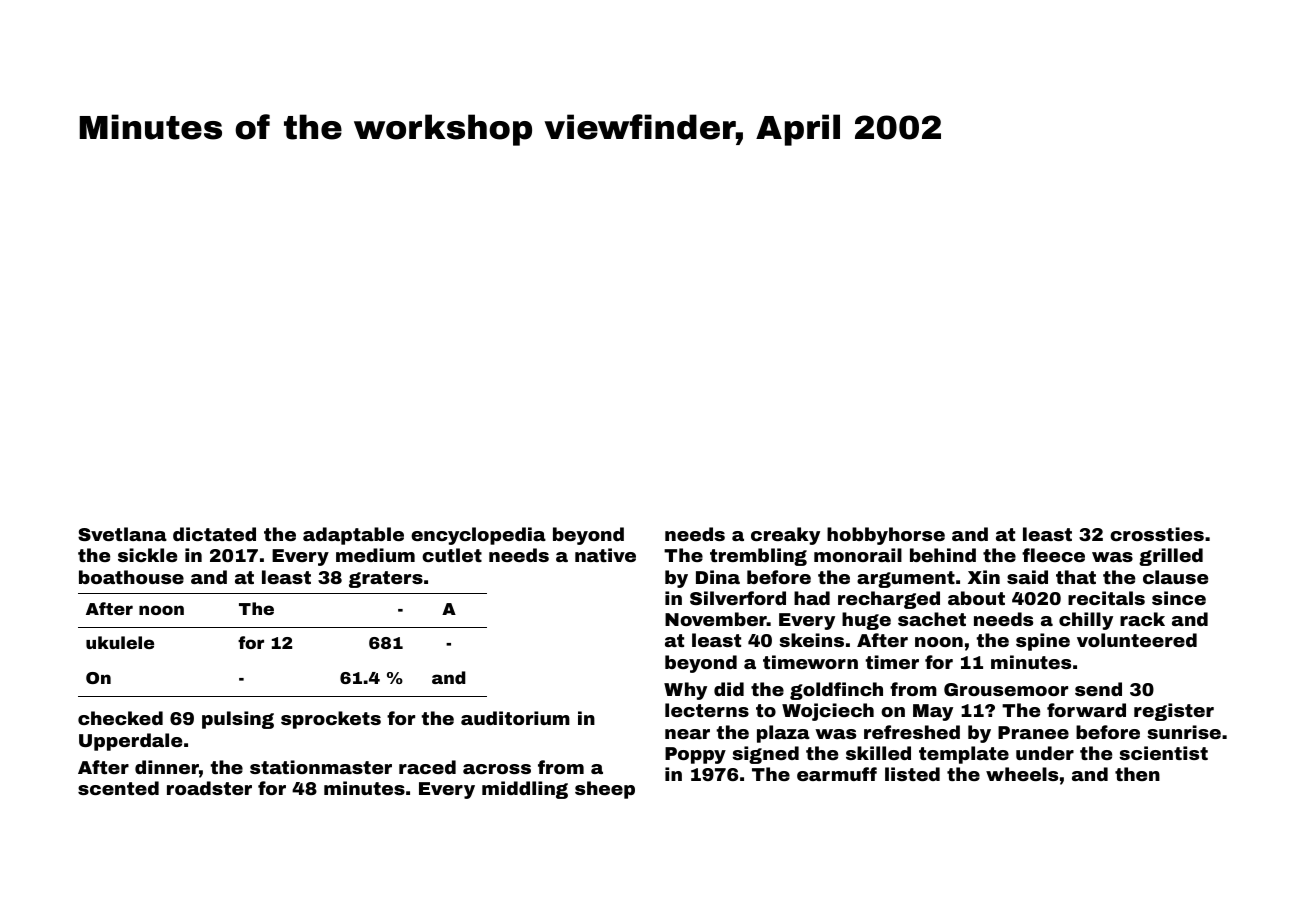 Image resolution: width=1308 pixels, height=924 pixels. What do you see at coordinates (605, 790) in the document?
I see `sheep` at bounding box center [605, 790].
